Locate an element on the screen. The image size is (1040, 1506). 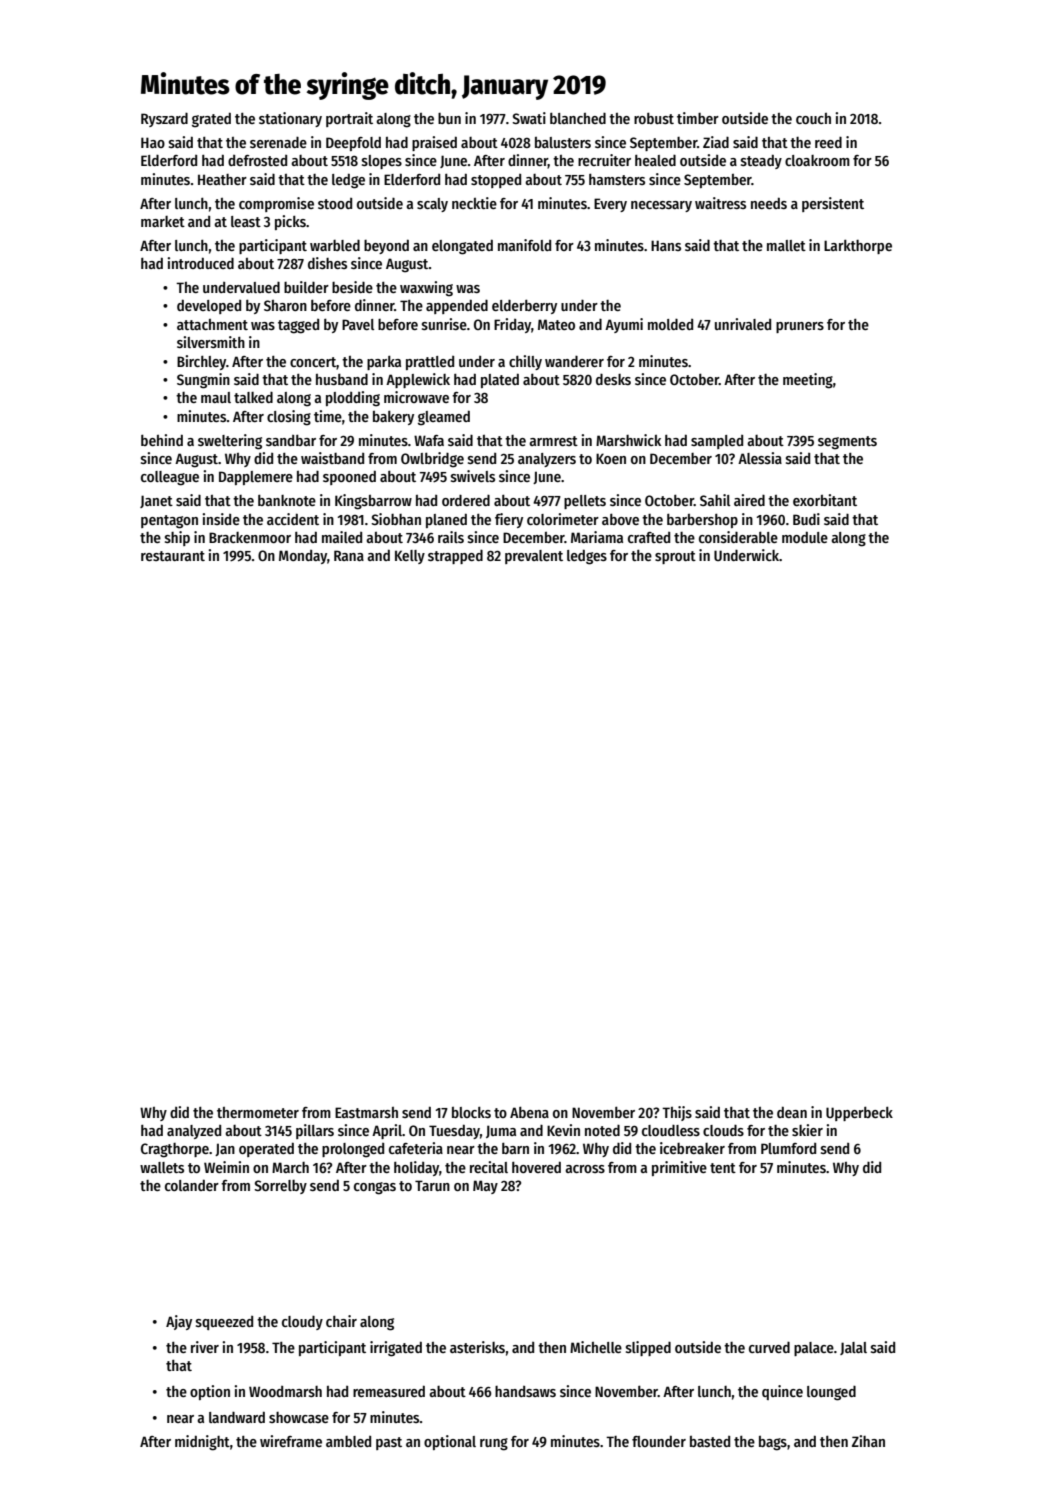
Zihan is located at coordinates (868, 1441).
